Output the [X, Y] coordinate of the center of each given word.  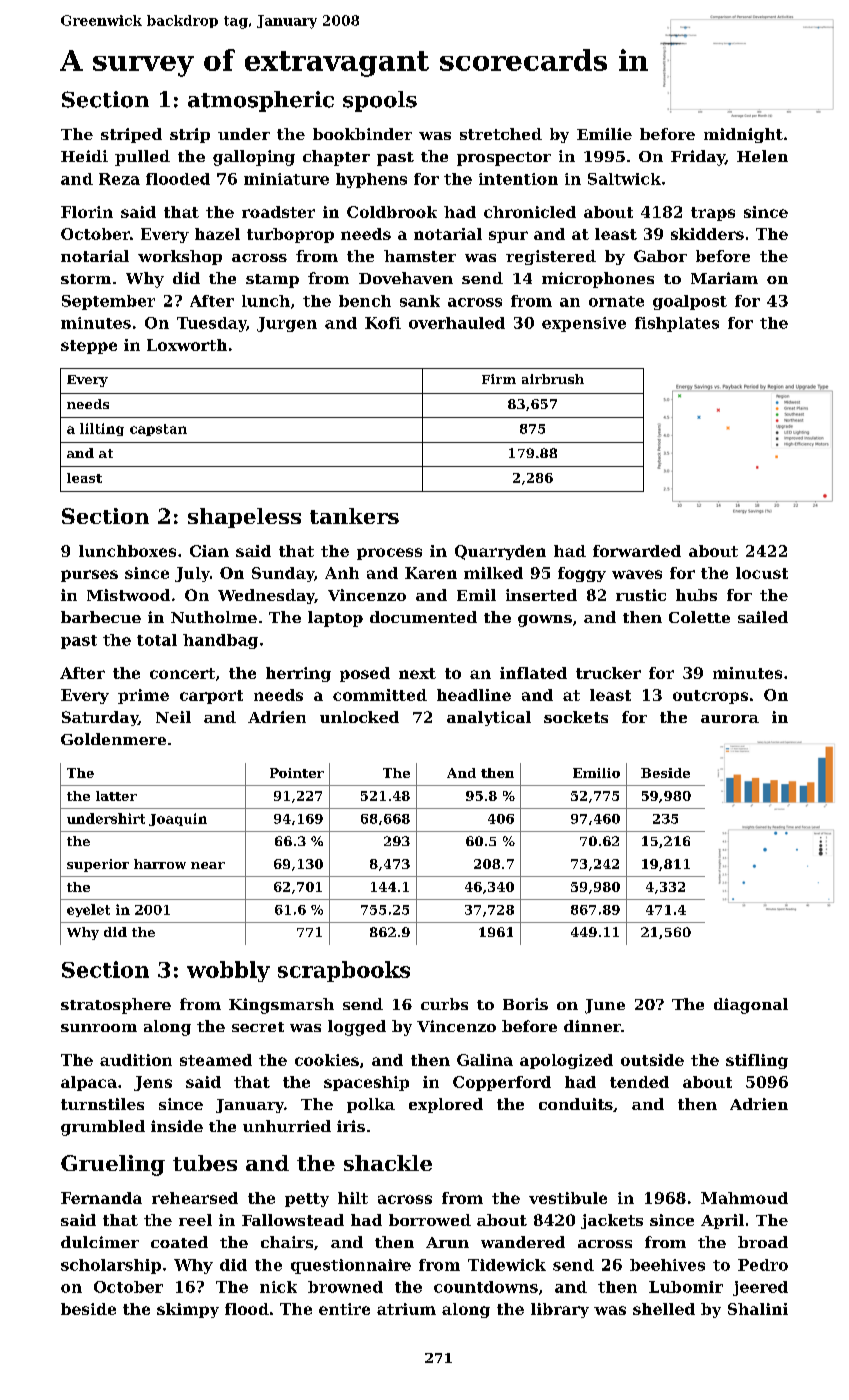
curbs [444, 1004]
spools [380, 101]
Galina [485, 1060]
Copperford [502, 1083]
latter [116, 796]
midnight [743, 135]
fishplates [677, 324]
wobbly [228, 971]
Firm [499, 379]
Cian [209, 551]
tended [639, 1082]
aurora [730, 719]
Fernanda [101, 1198]
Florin [87, 212]
